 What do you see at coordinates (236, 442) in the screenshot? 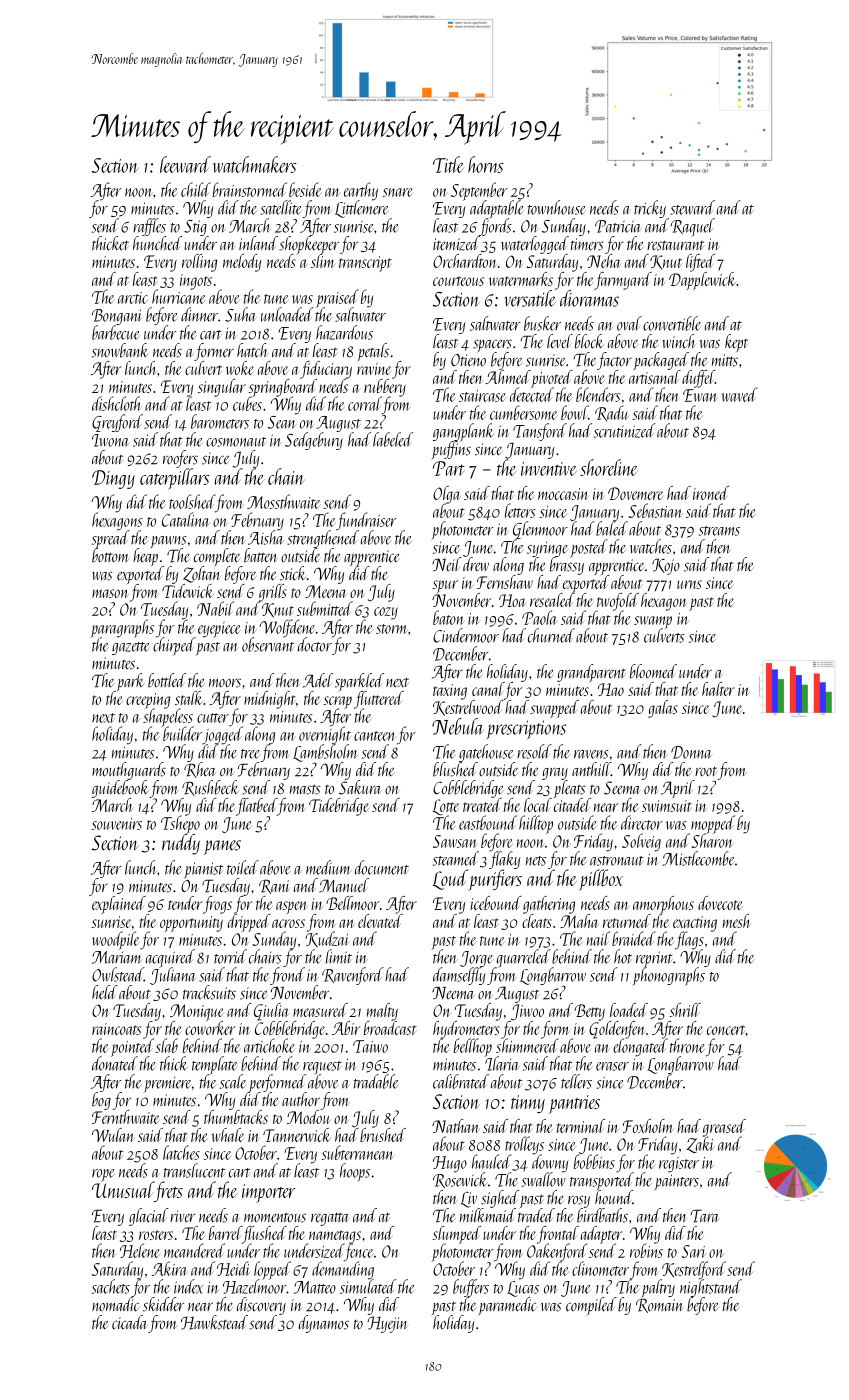
I see `cosmonaut` at bounding box center [236, 442].
